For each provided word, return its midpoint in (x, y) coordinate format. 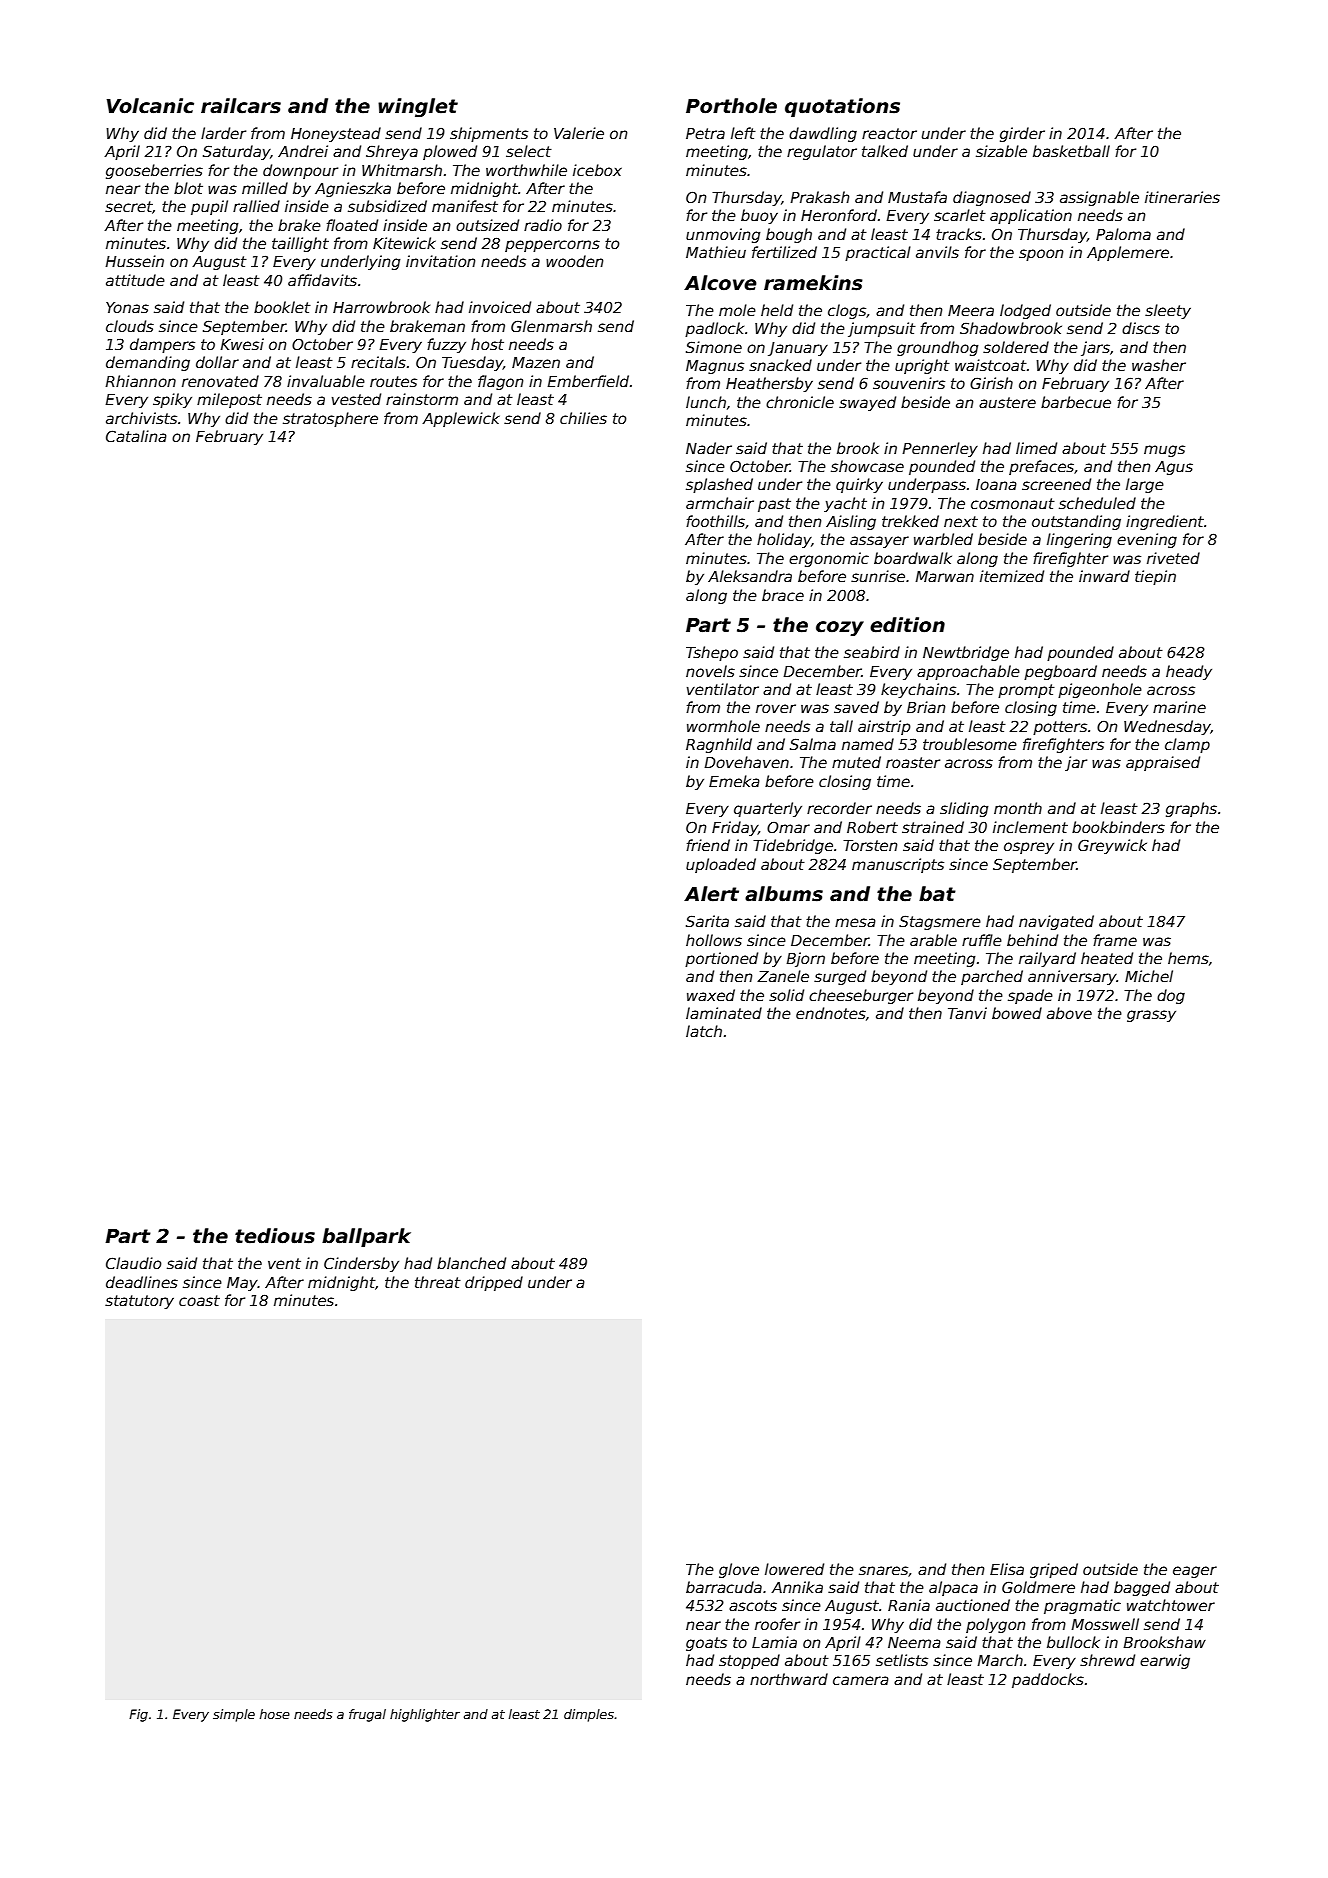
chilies (583, 418)
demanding (148, 363)
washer (1159, 365)
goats (706, 1644)
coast (199, 1300)
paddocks (1048, 1680)
